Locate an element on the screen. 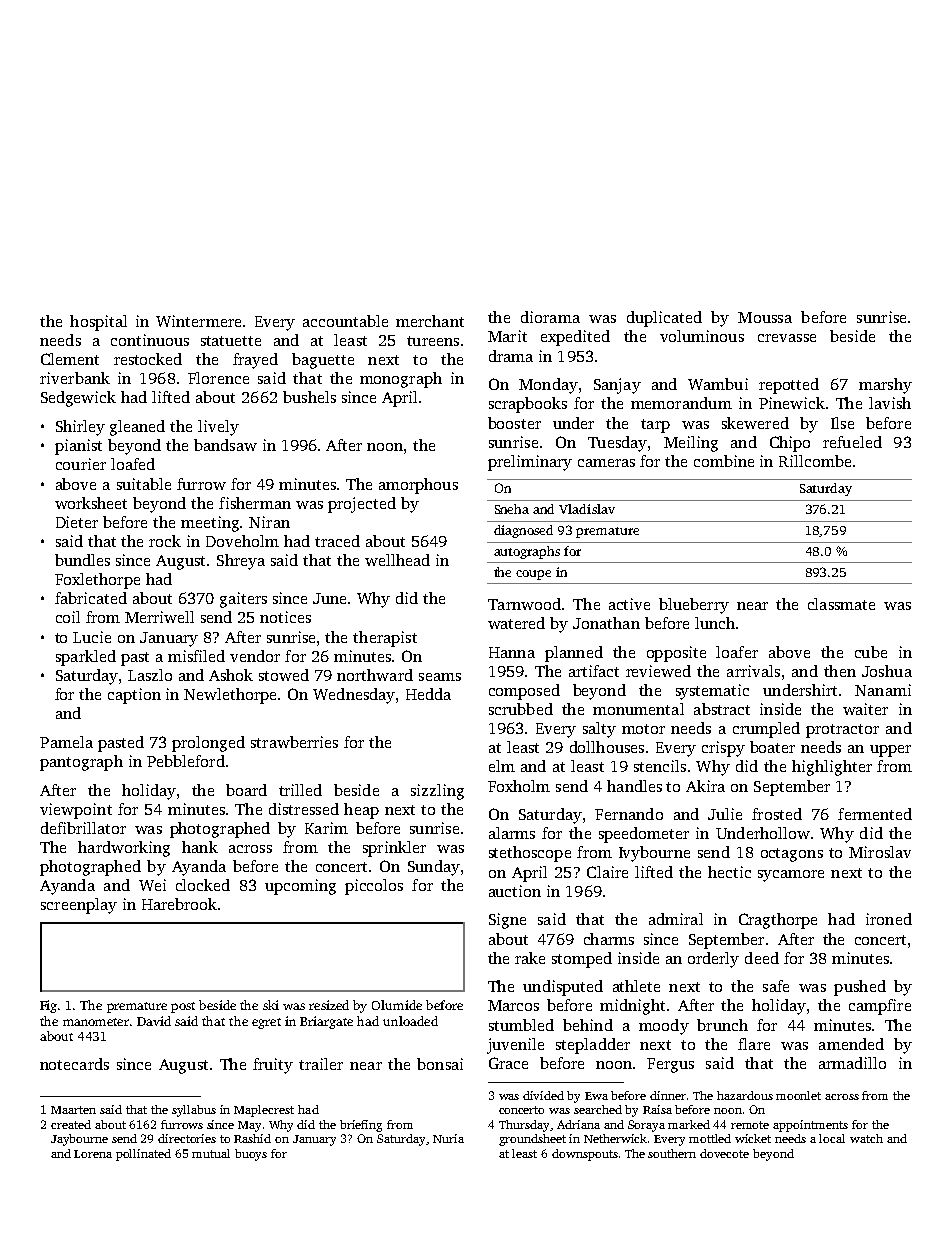  piccolos is located at coordinates (374, 887).
